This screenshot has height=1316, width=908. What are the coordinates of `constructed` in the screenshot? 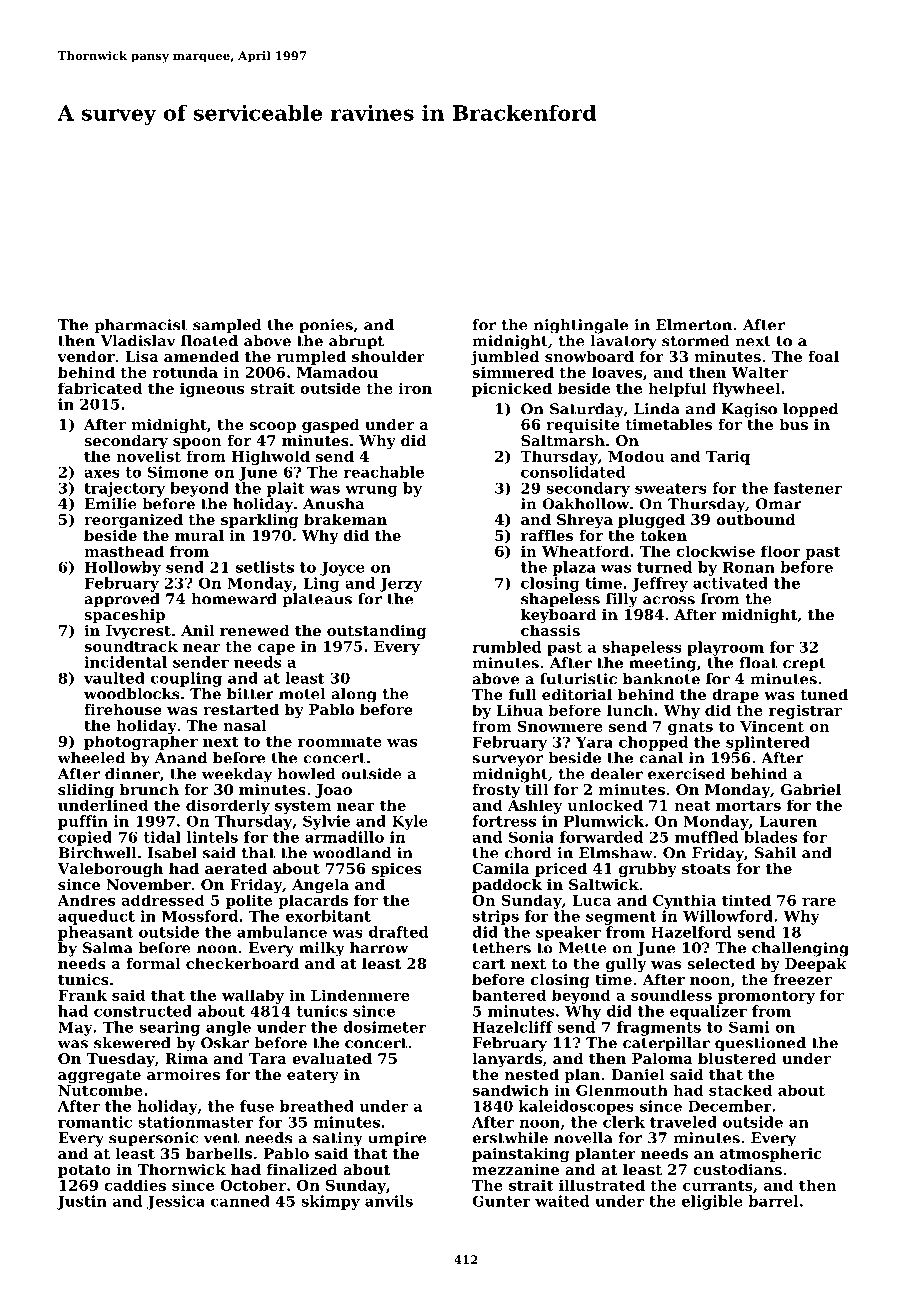 It's located at (143, 1011).
